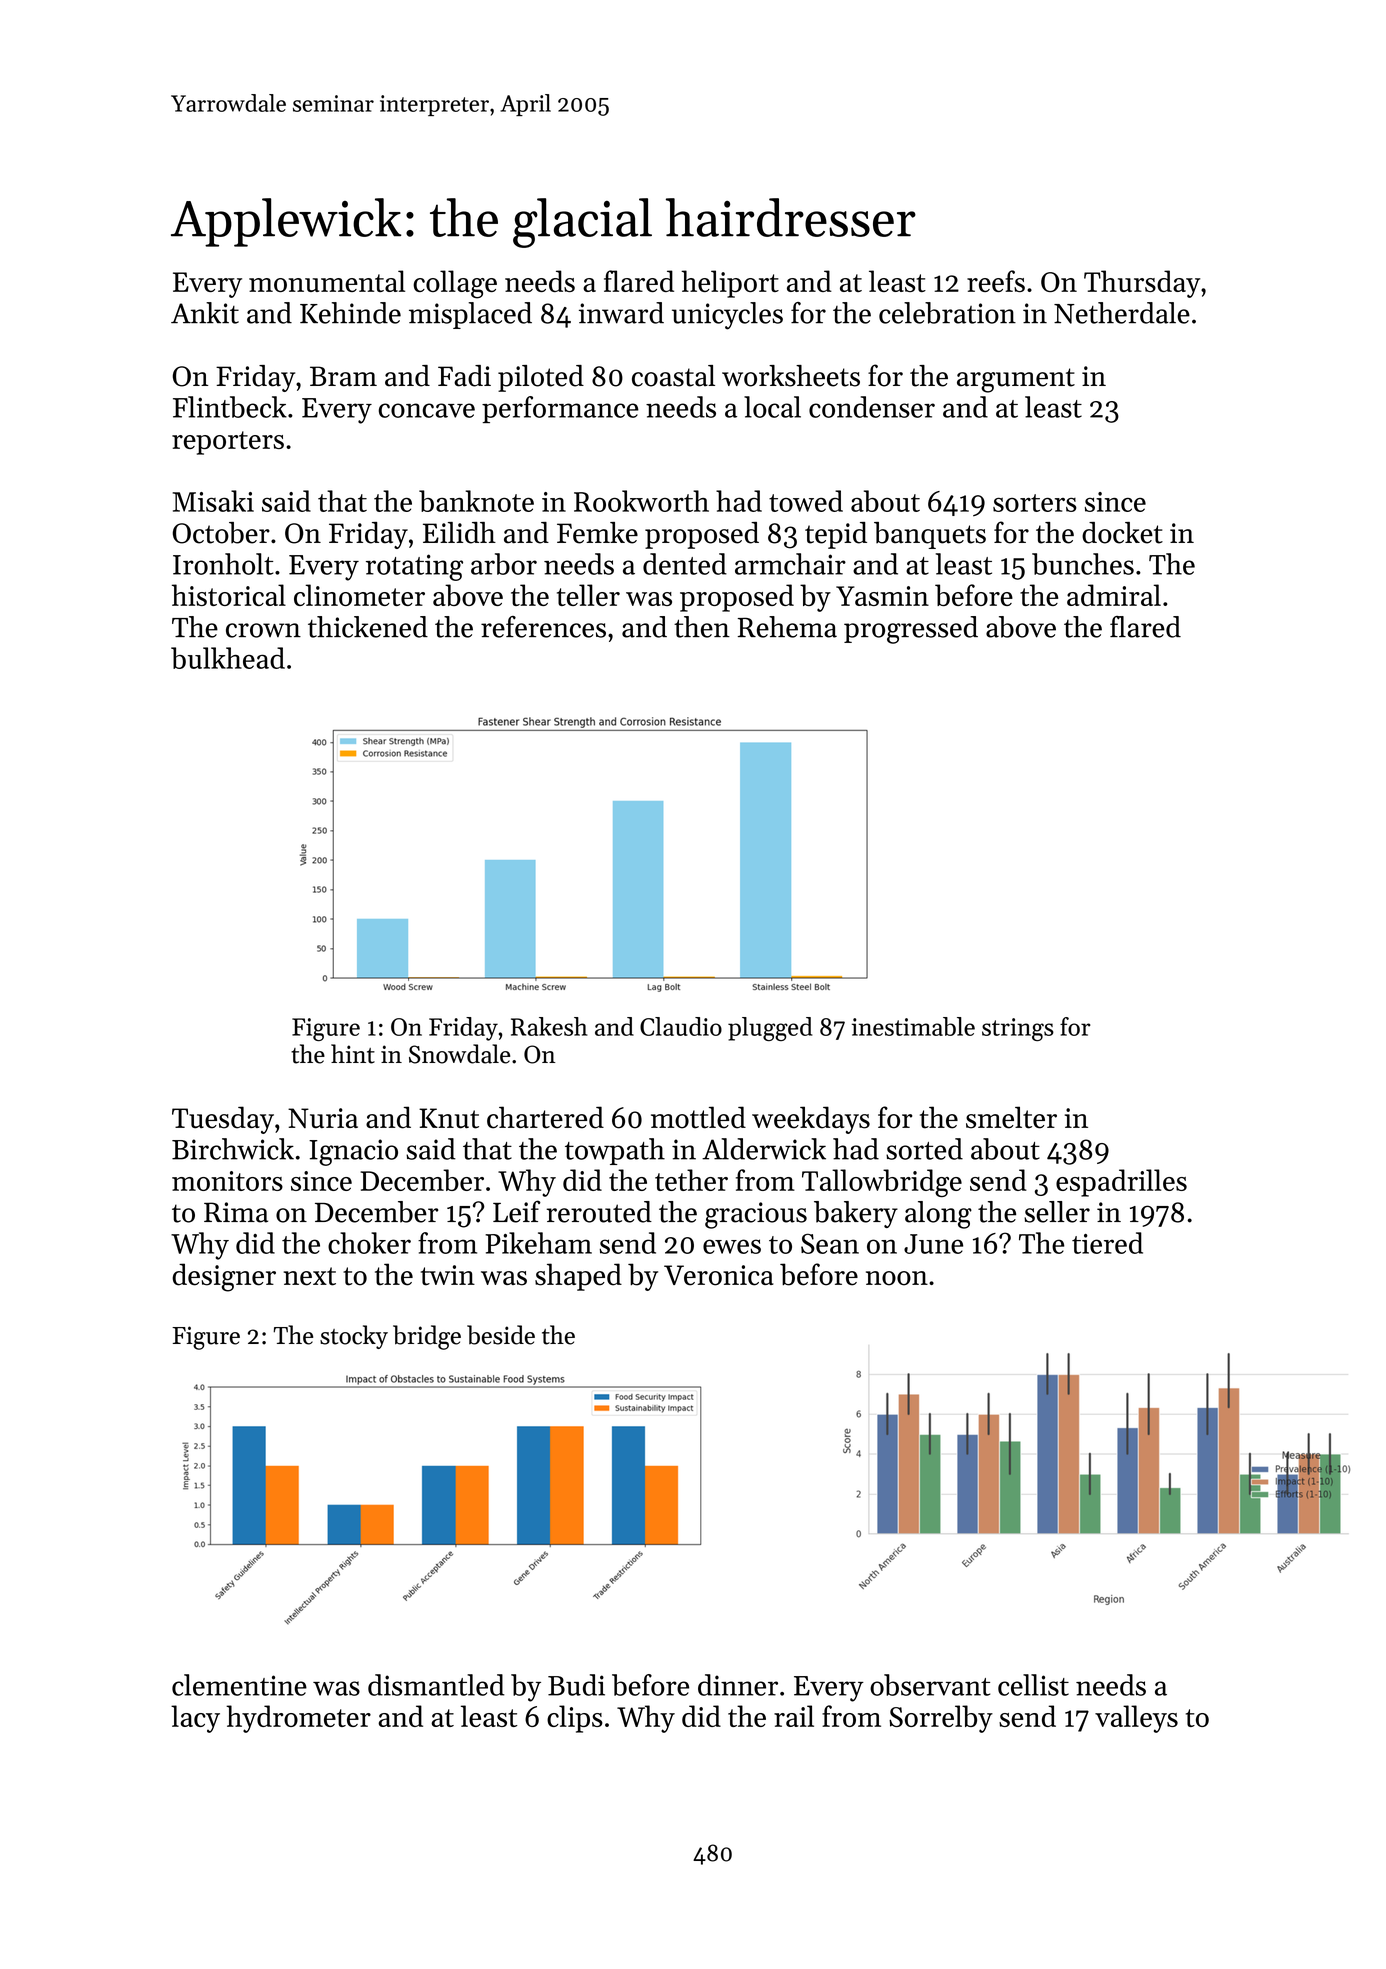 This image has width=1386, height=1969. Describe the element at coordinates (239, 1685) in the image. I see `clementine` at that location.
